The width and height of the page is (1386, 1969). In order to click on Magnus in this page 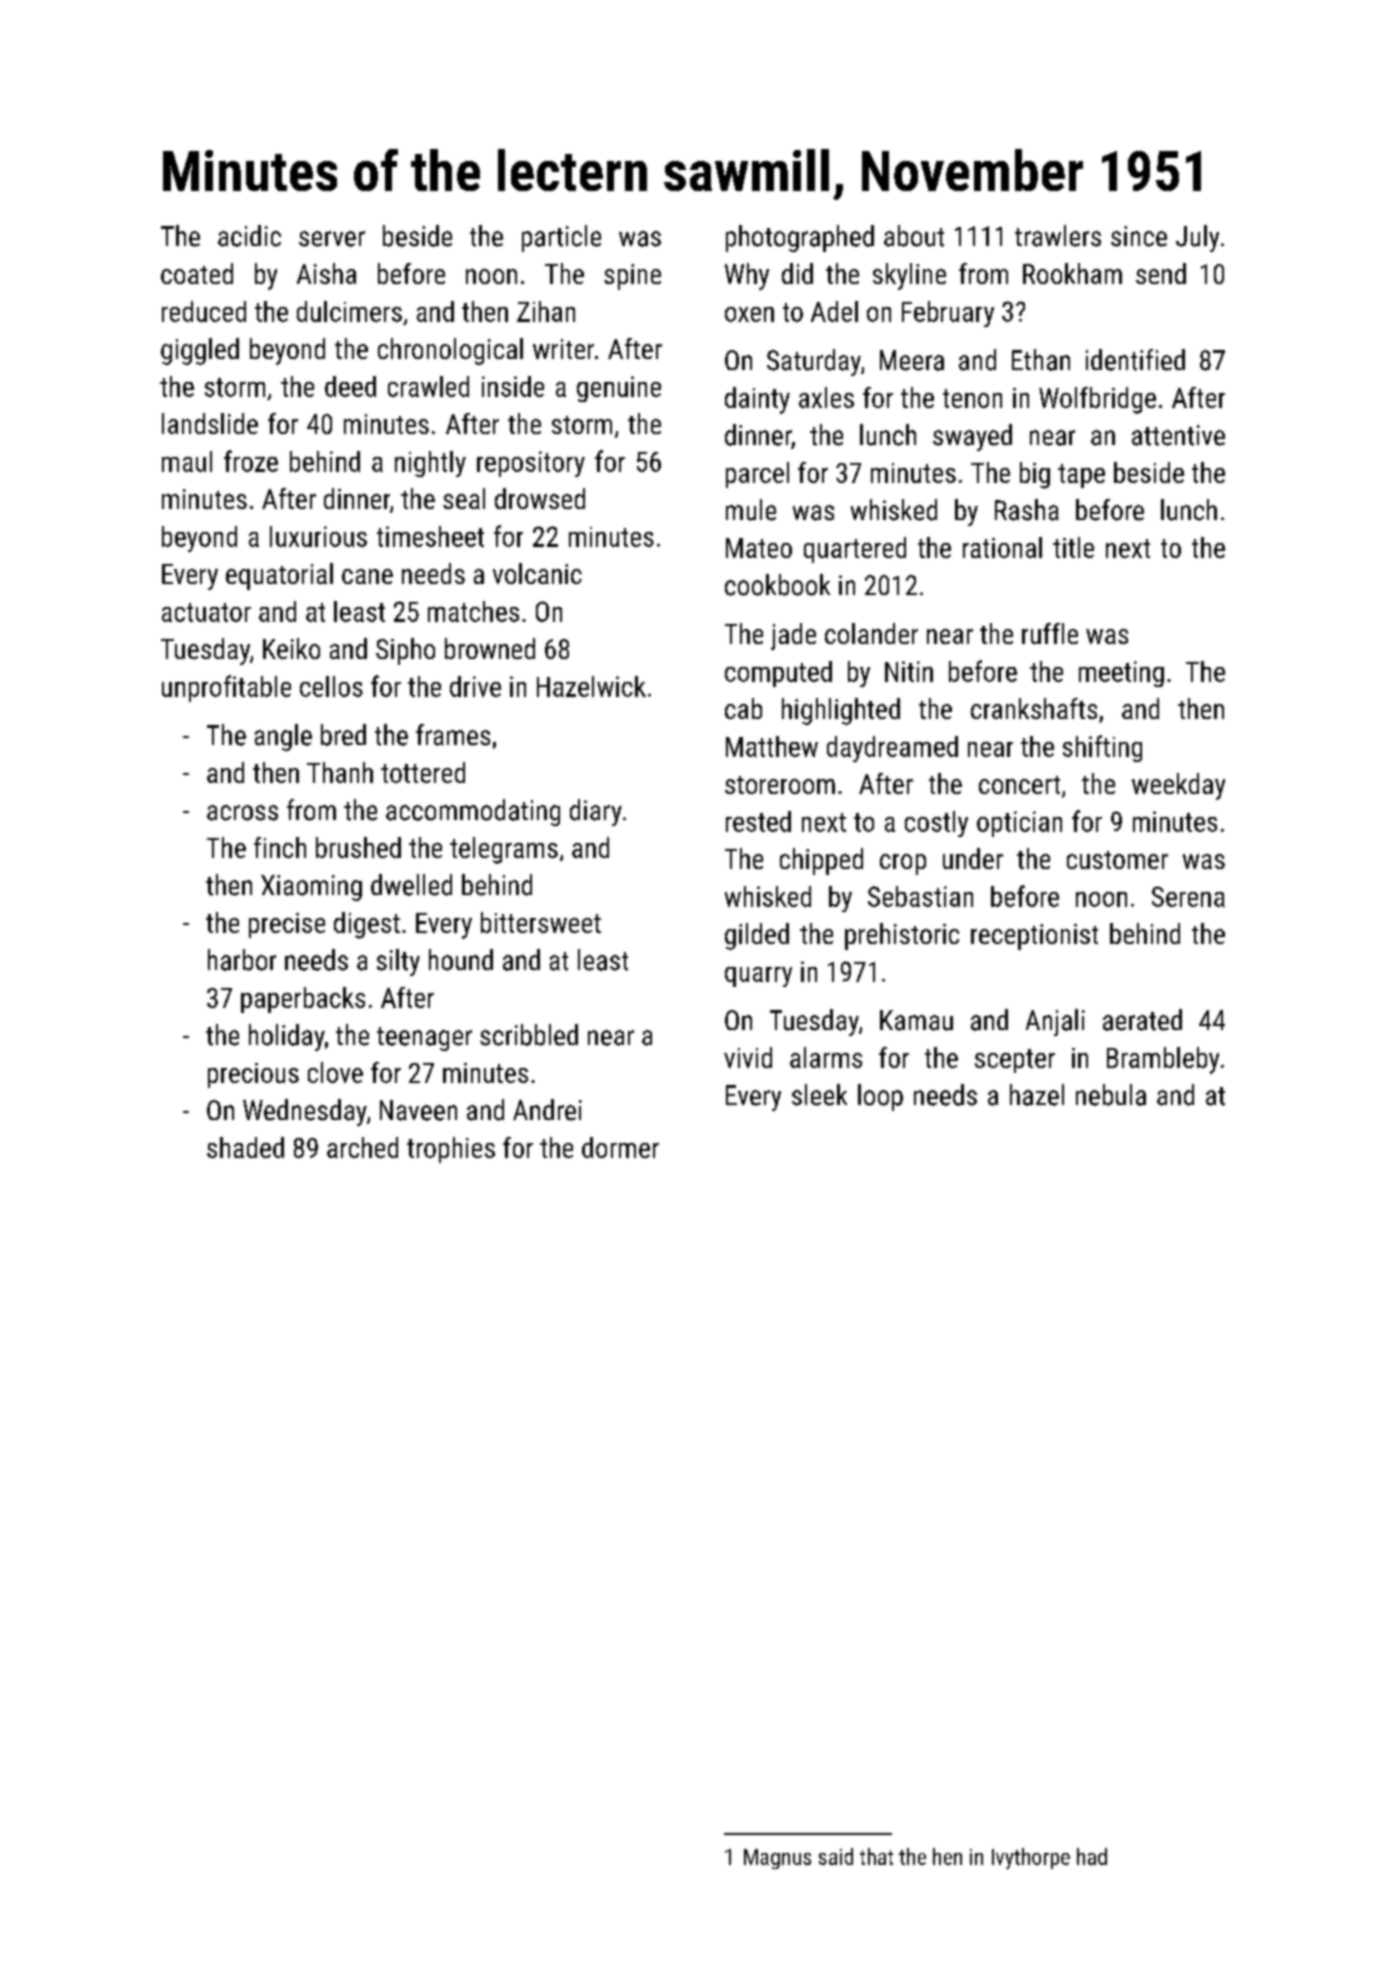, I will do `click(777, 1859)`.
